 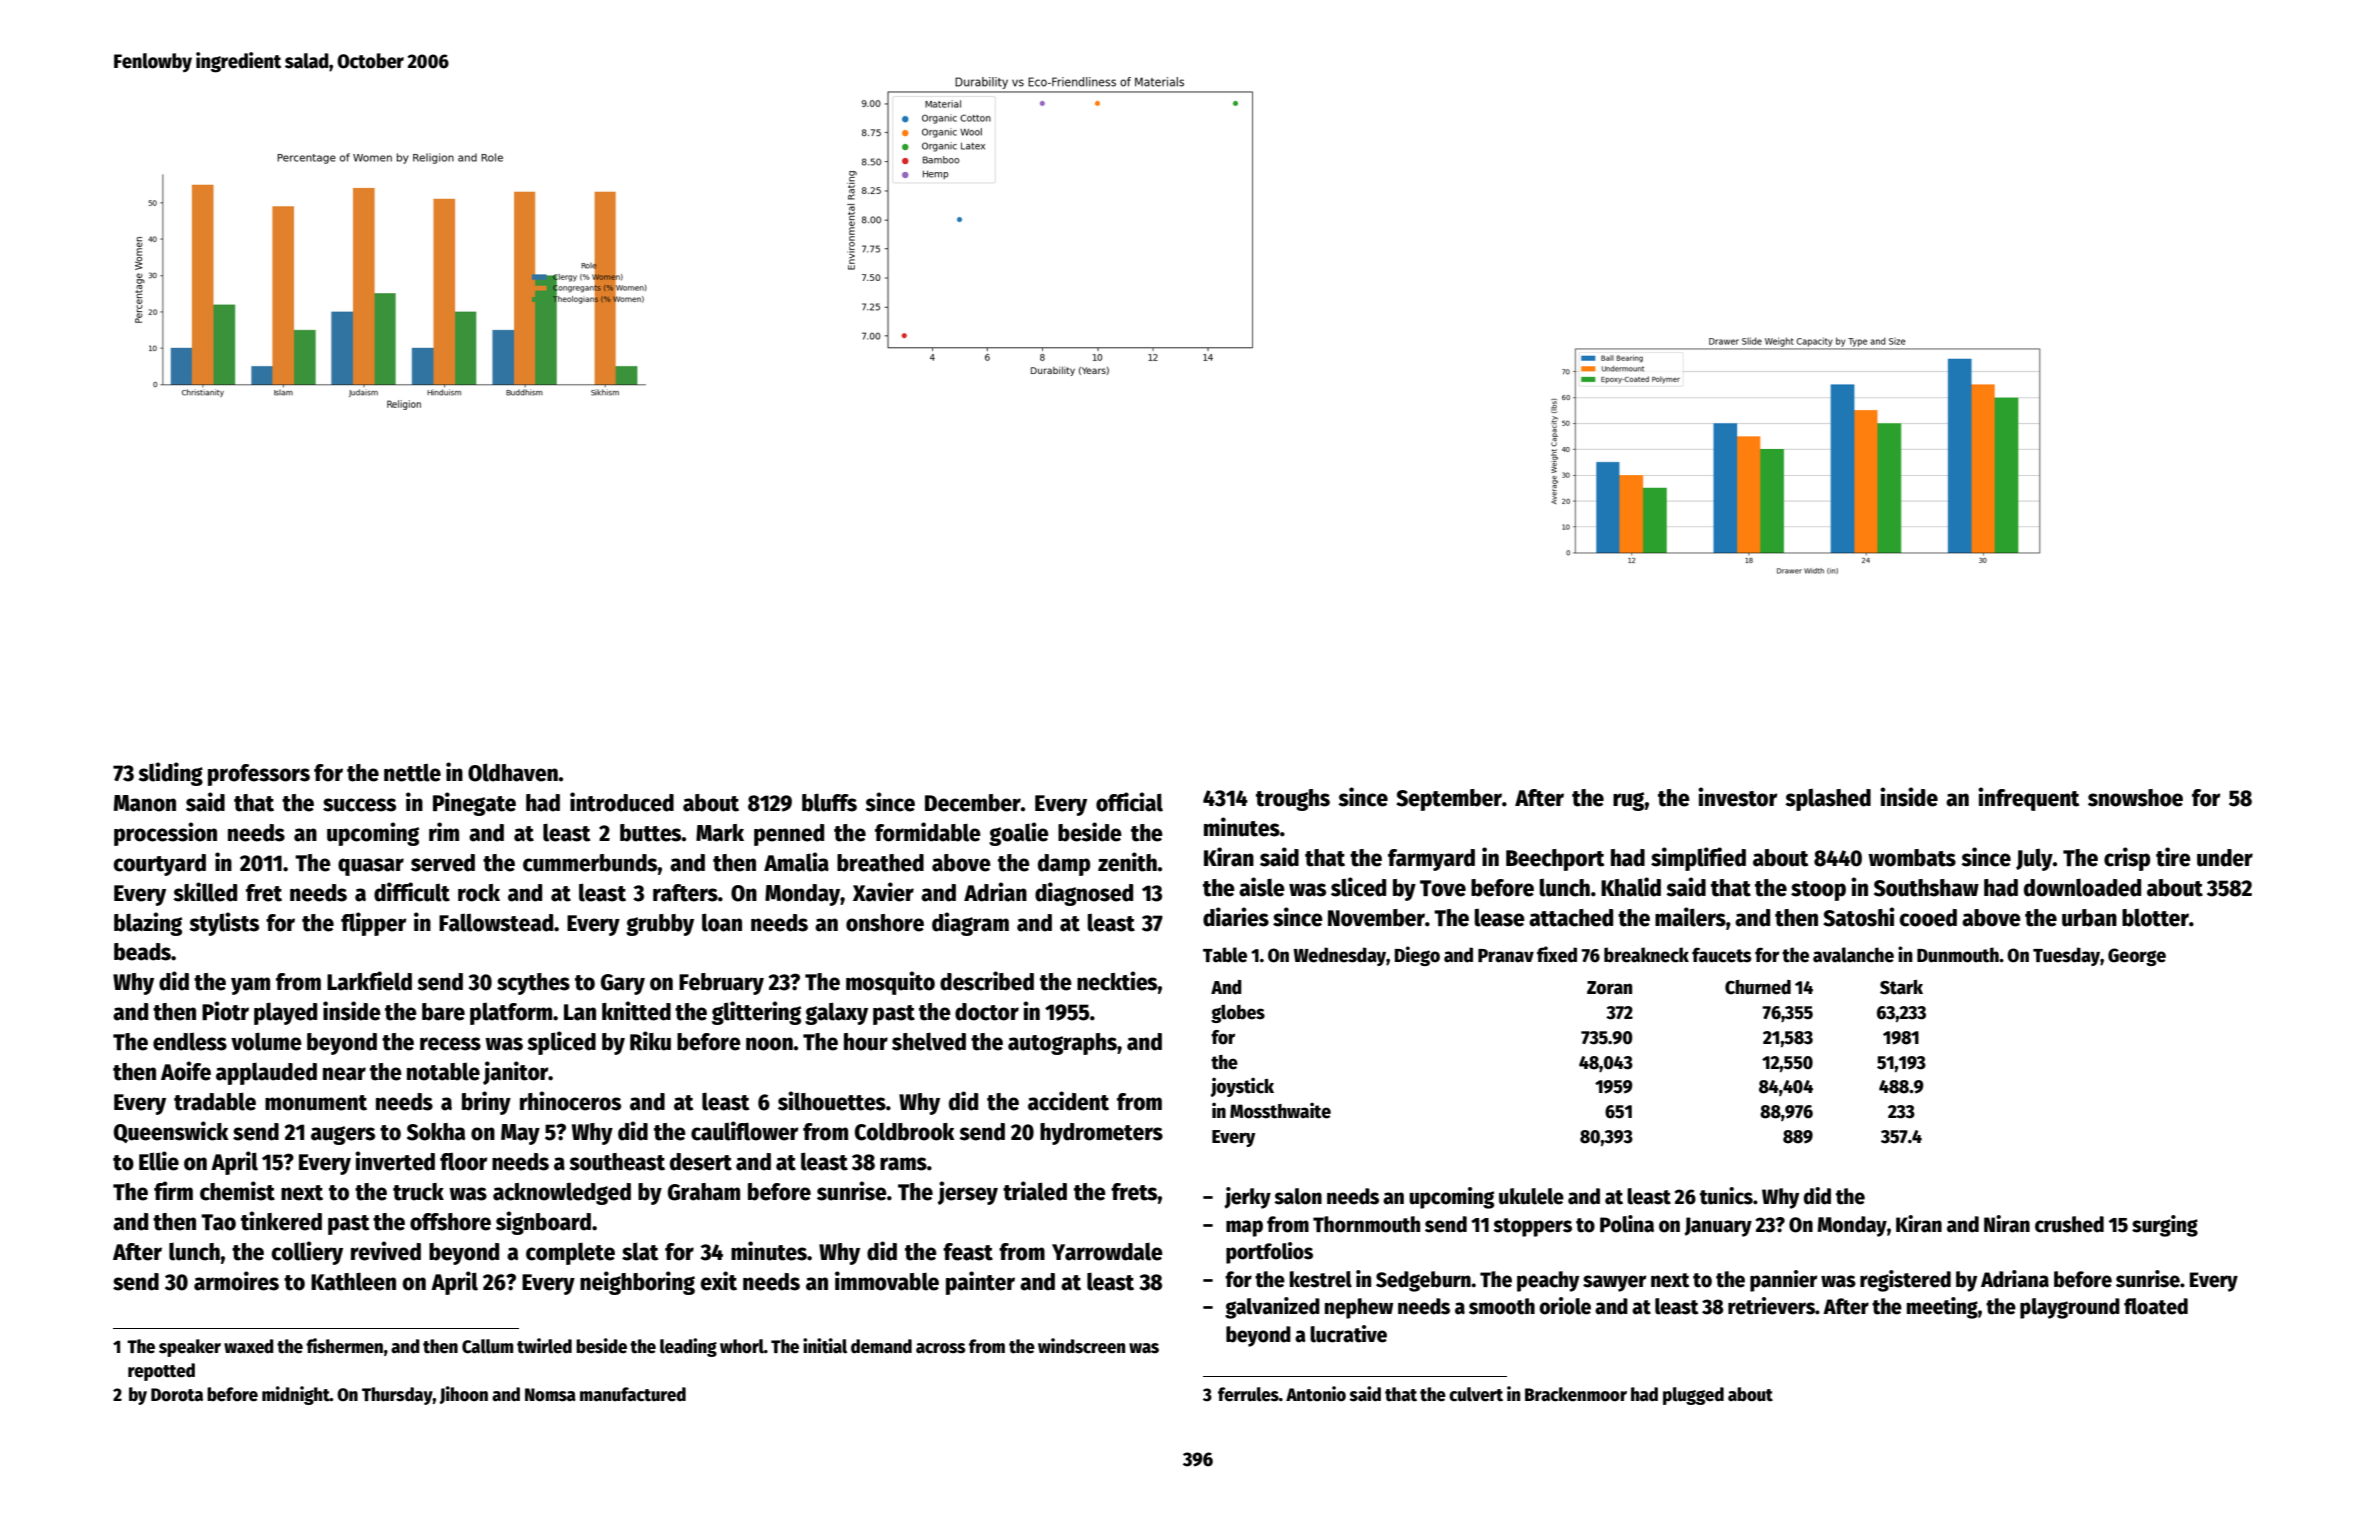 What do you see at coordinates (2135, 798) in the screenshot?
I see `snowshoe` at bounding box center [2135, 798].
